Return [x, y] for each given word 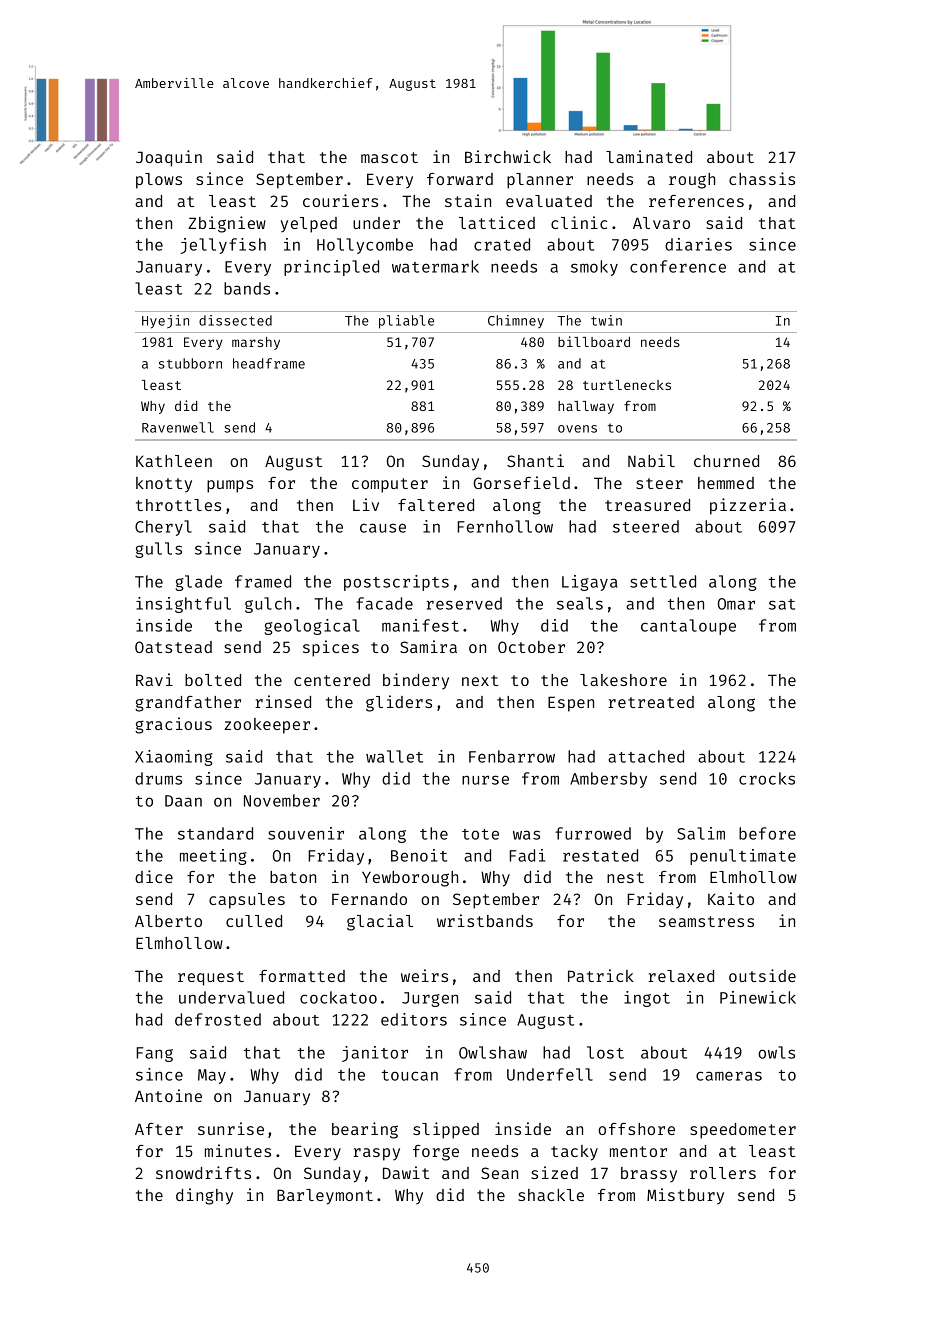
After [159, 1129]
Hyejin [165, 322]
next [480, 680]
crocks [767, 778]
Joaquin [169, 158]
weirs [424, 975]
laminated [649, 156]
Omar [736, 604]
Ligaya [589, 583]
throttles [178, 505]
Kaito [731, 898]
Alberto [168, 921]
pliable [406, 322]
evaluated [549, 201]
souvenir [306, 833]
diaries [698, 244]
